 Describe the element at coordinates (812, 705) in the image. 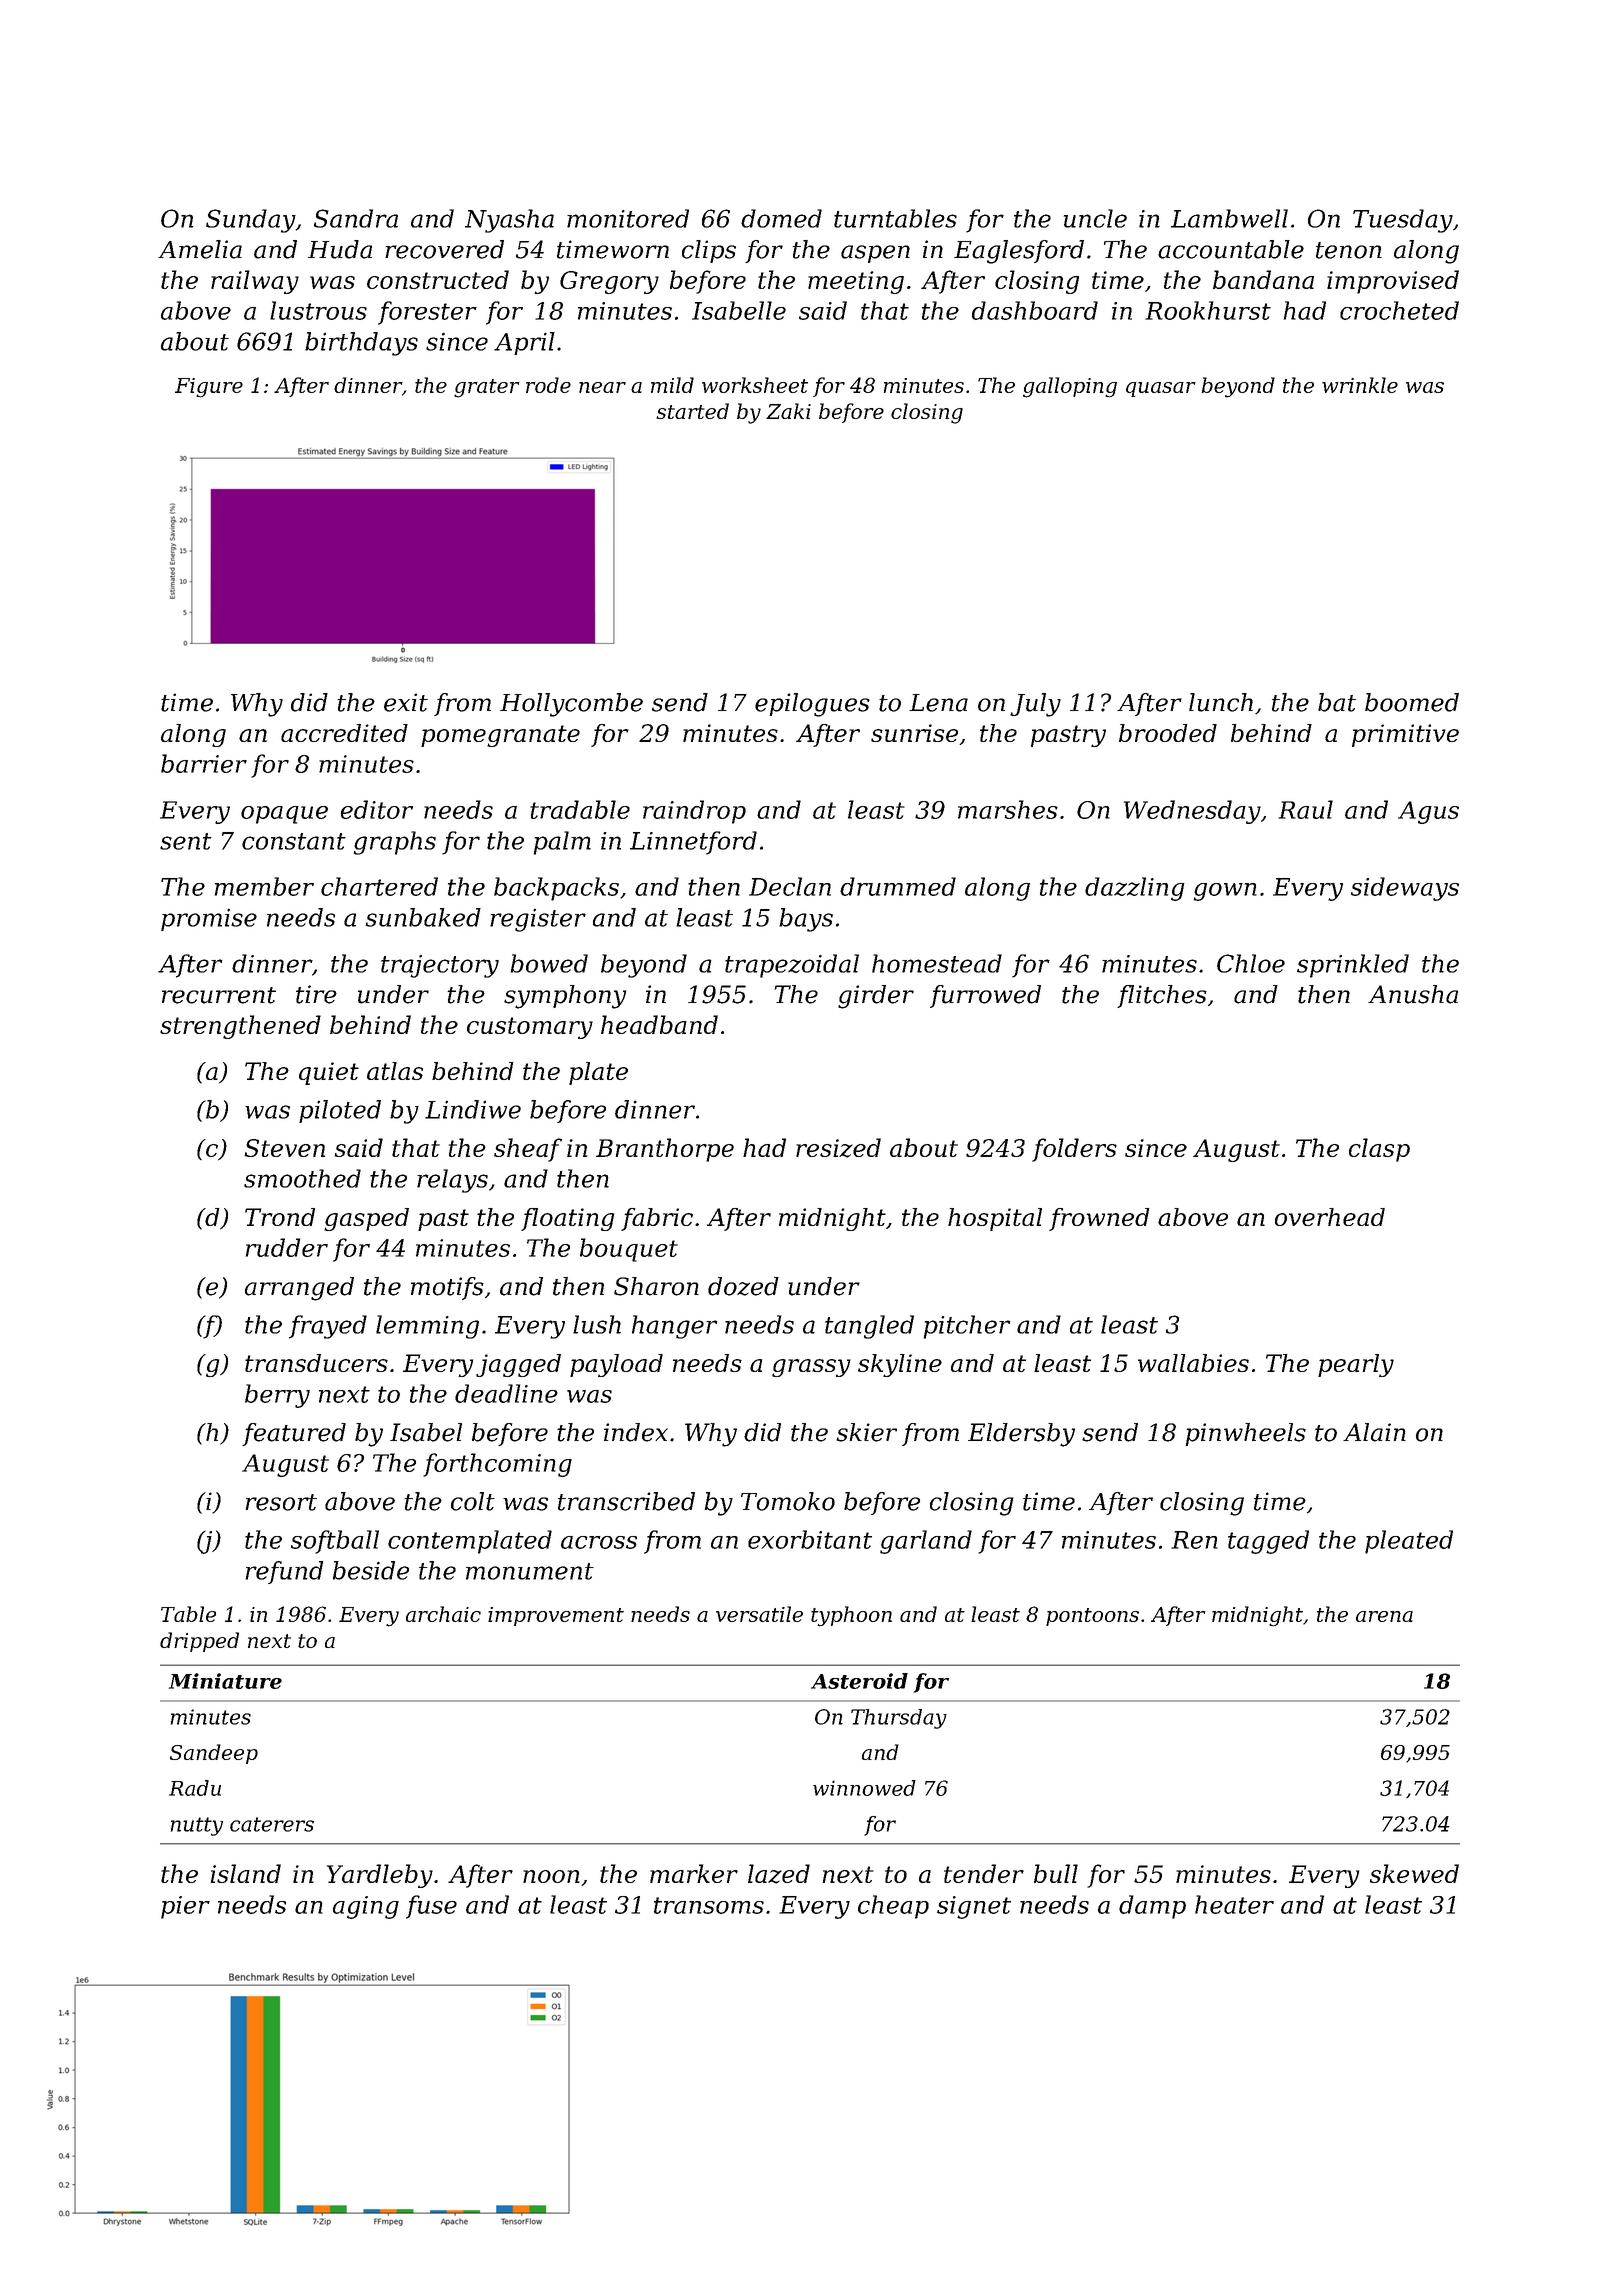

I see `epilogues` at that location.
